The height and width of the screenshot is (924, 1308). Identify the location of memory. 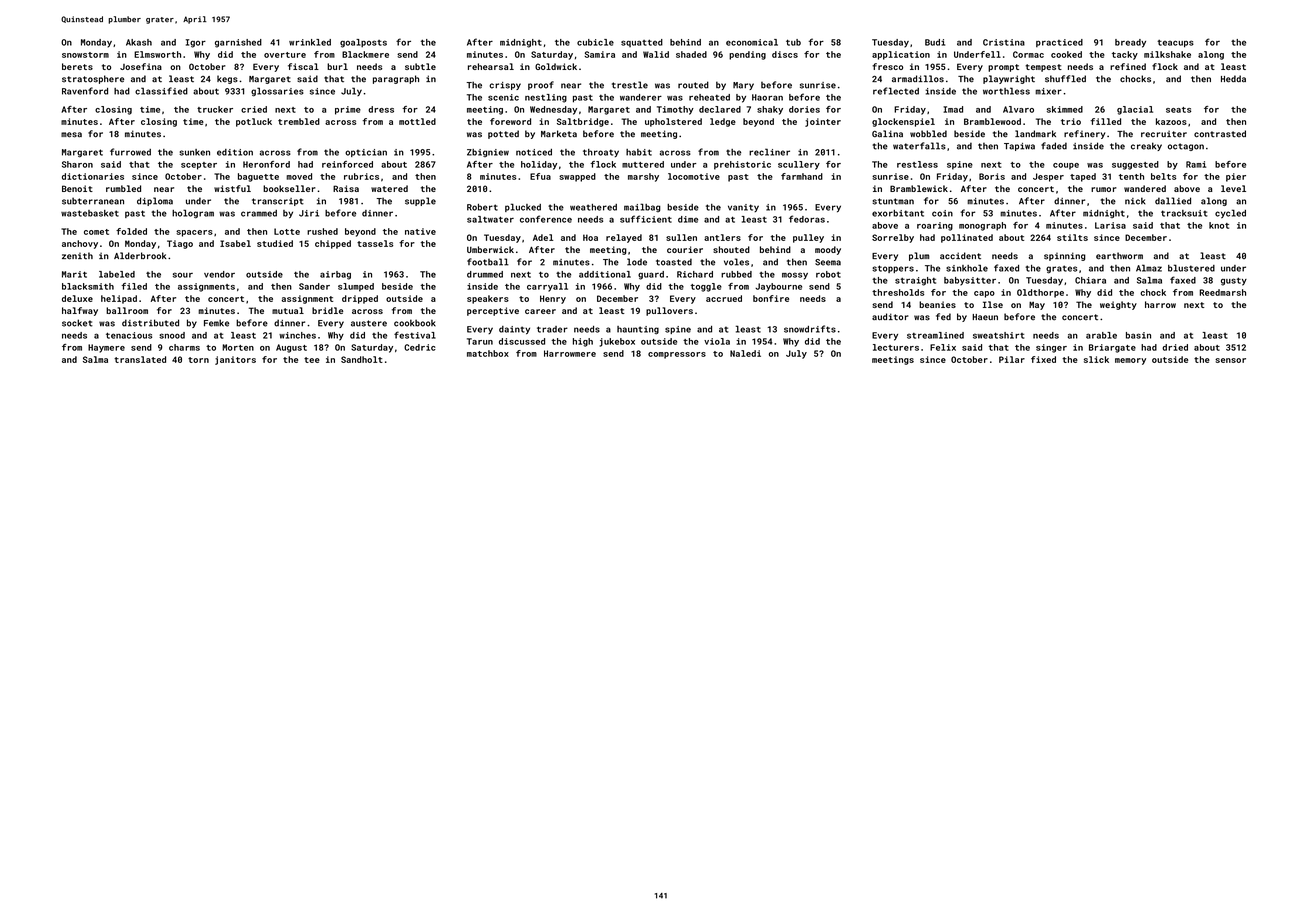
(1130, 361).
